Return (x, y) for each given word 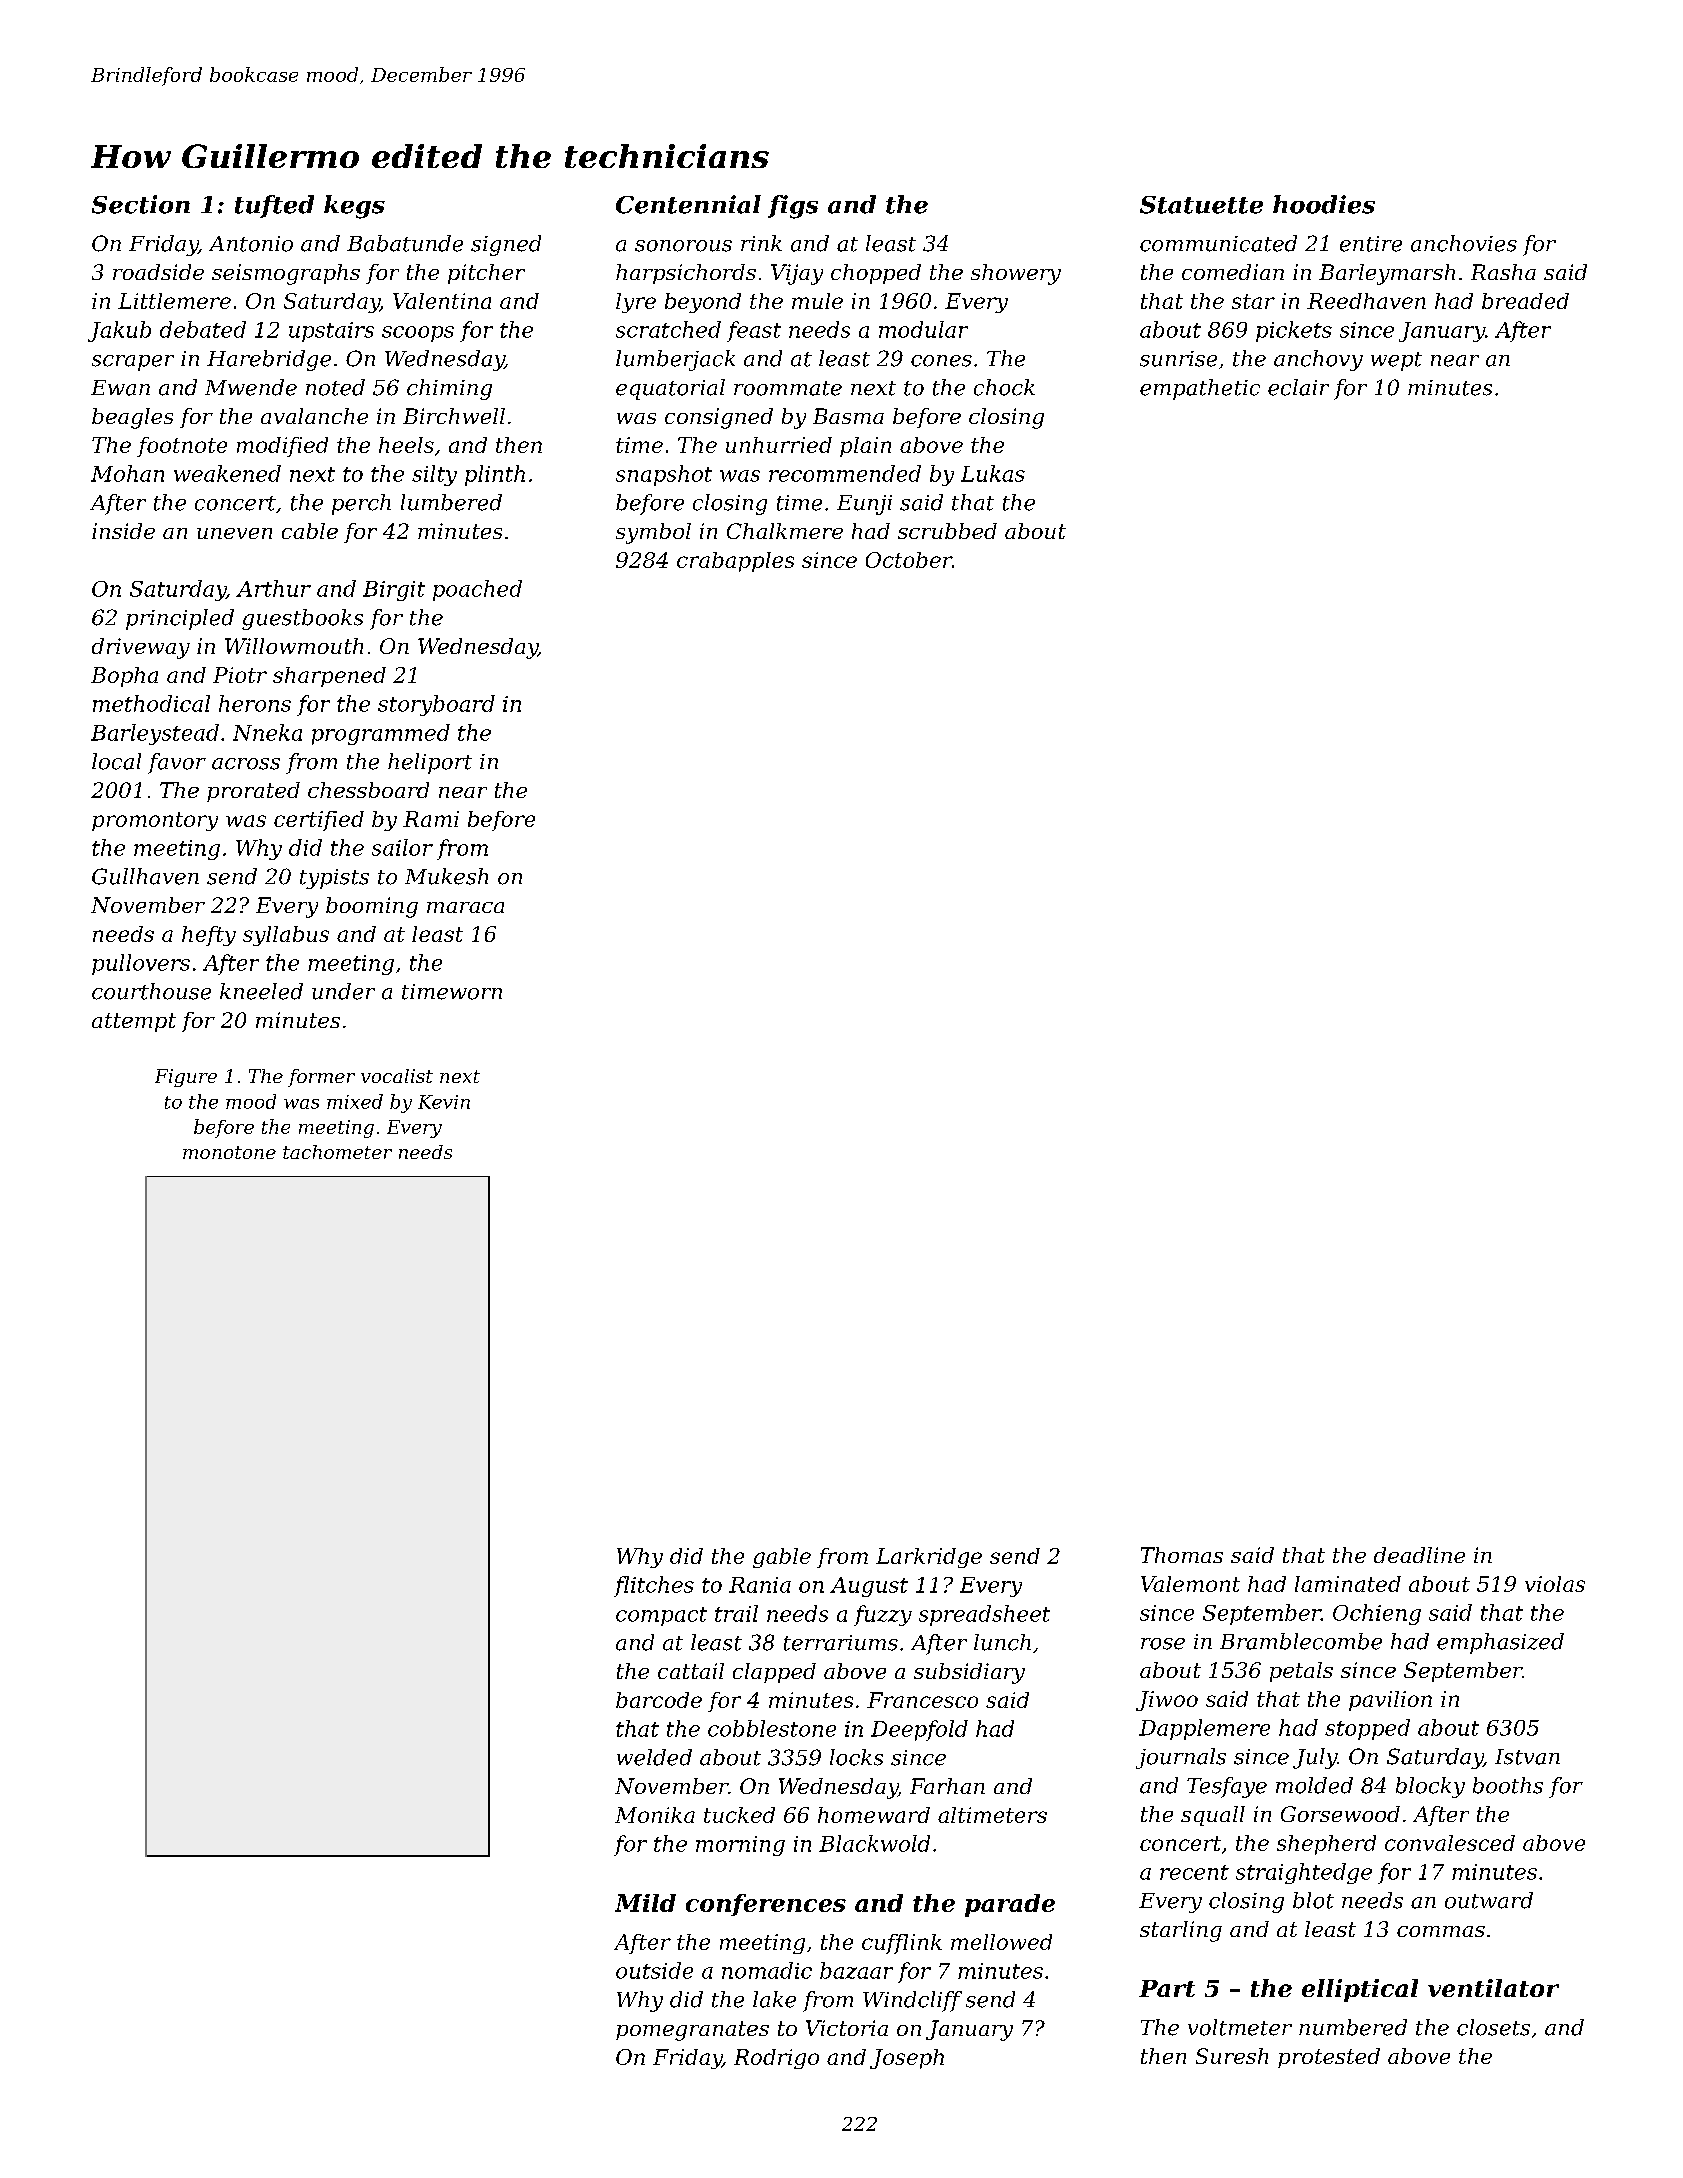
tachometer (337, 1152)
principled (180, 619)
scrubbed (947, 531)
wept (1396, 361)
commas (1441, 1931)
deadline (1419, 1555)
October (909, 560)
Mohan (127, 473)
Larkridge (929, 1558)
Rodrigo (776, 2059)
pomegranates (692, 2031)
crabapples (735, 562)
